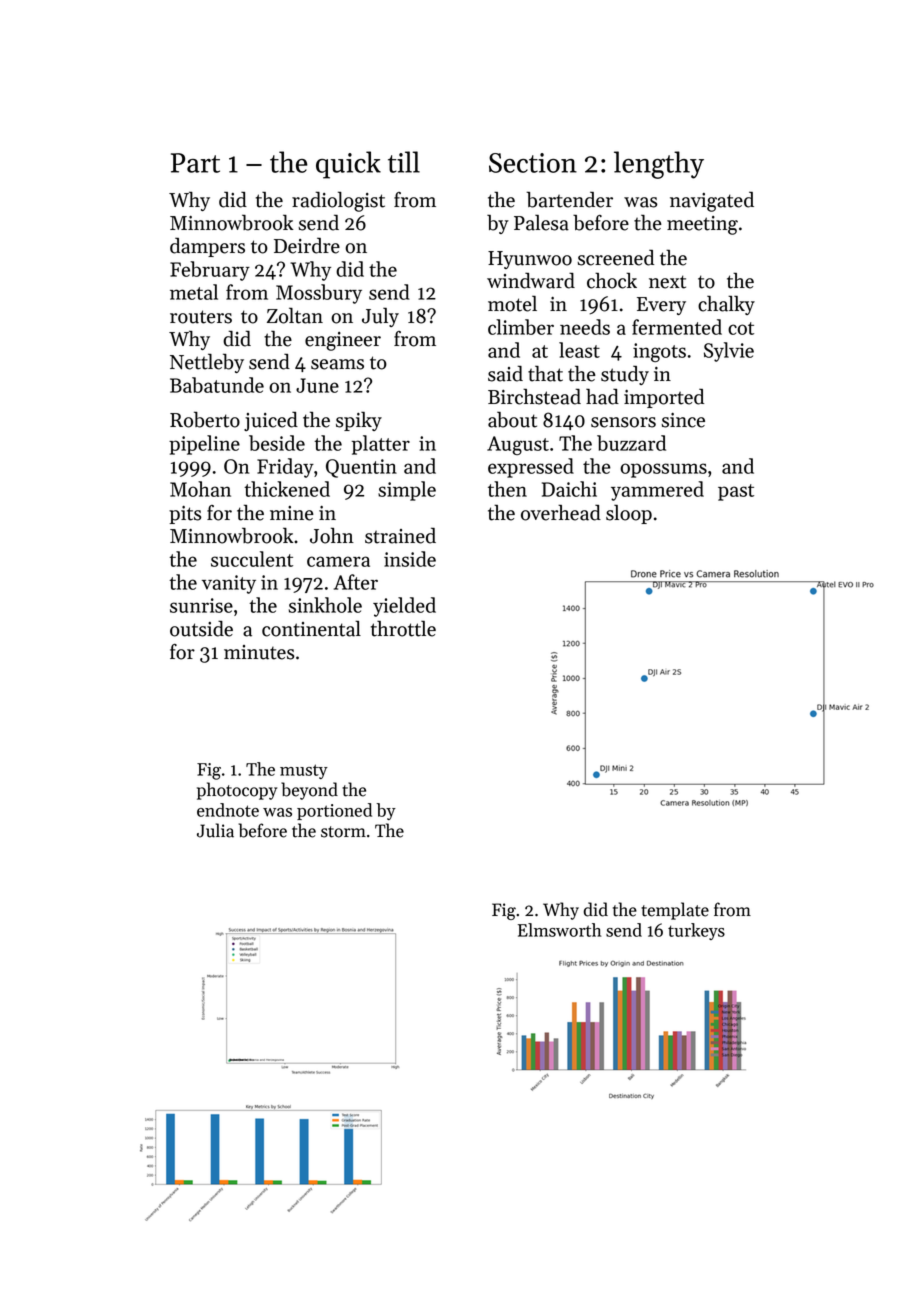 Image resolution: width=924 pixels, height=1311 pixels. Describe the element at coordinates (512, 420) in the screenshot. I see `about` at that location.
